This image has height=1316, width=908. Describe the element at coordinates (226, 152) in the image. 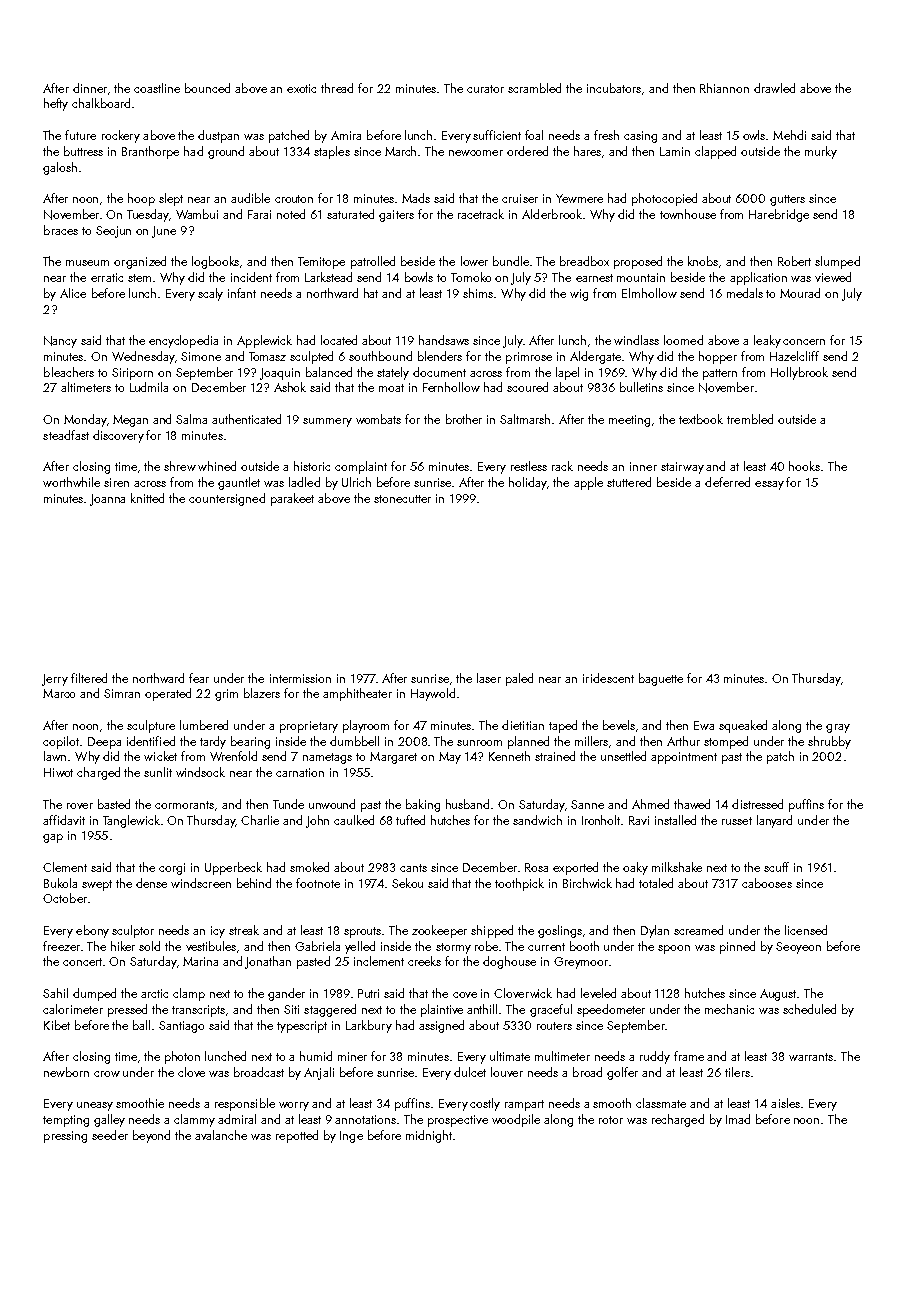

I see `ground` at that location.
